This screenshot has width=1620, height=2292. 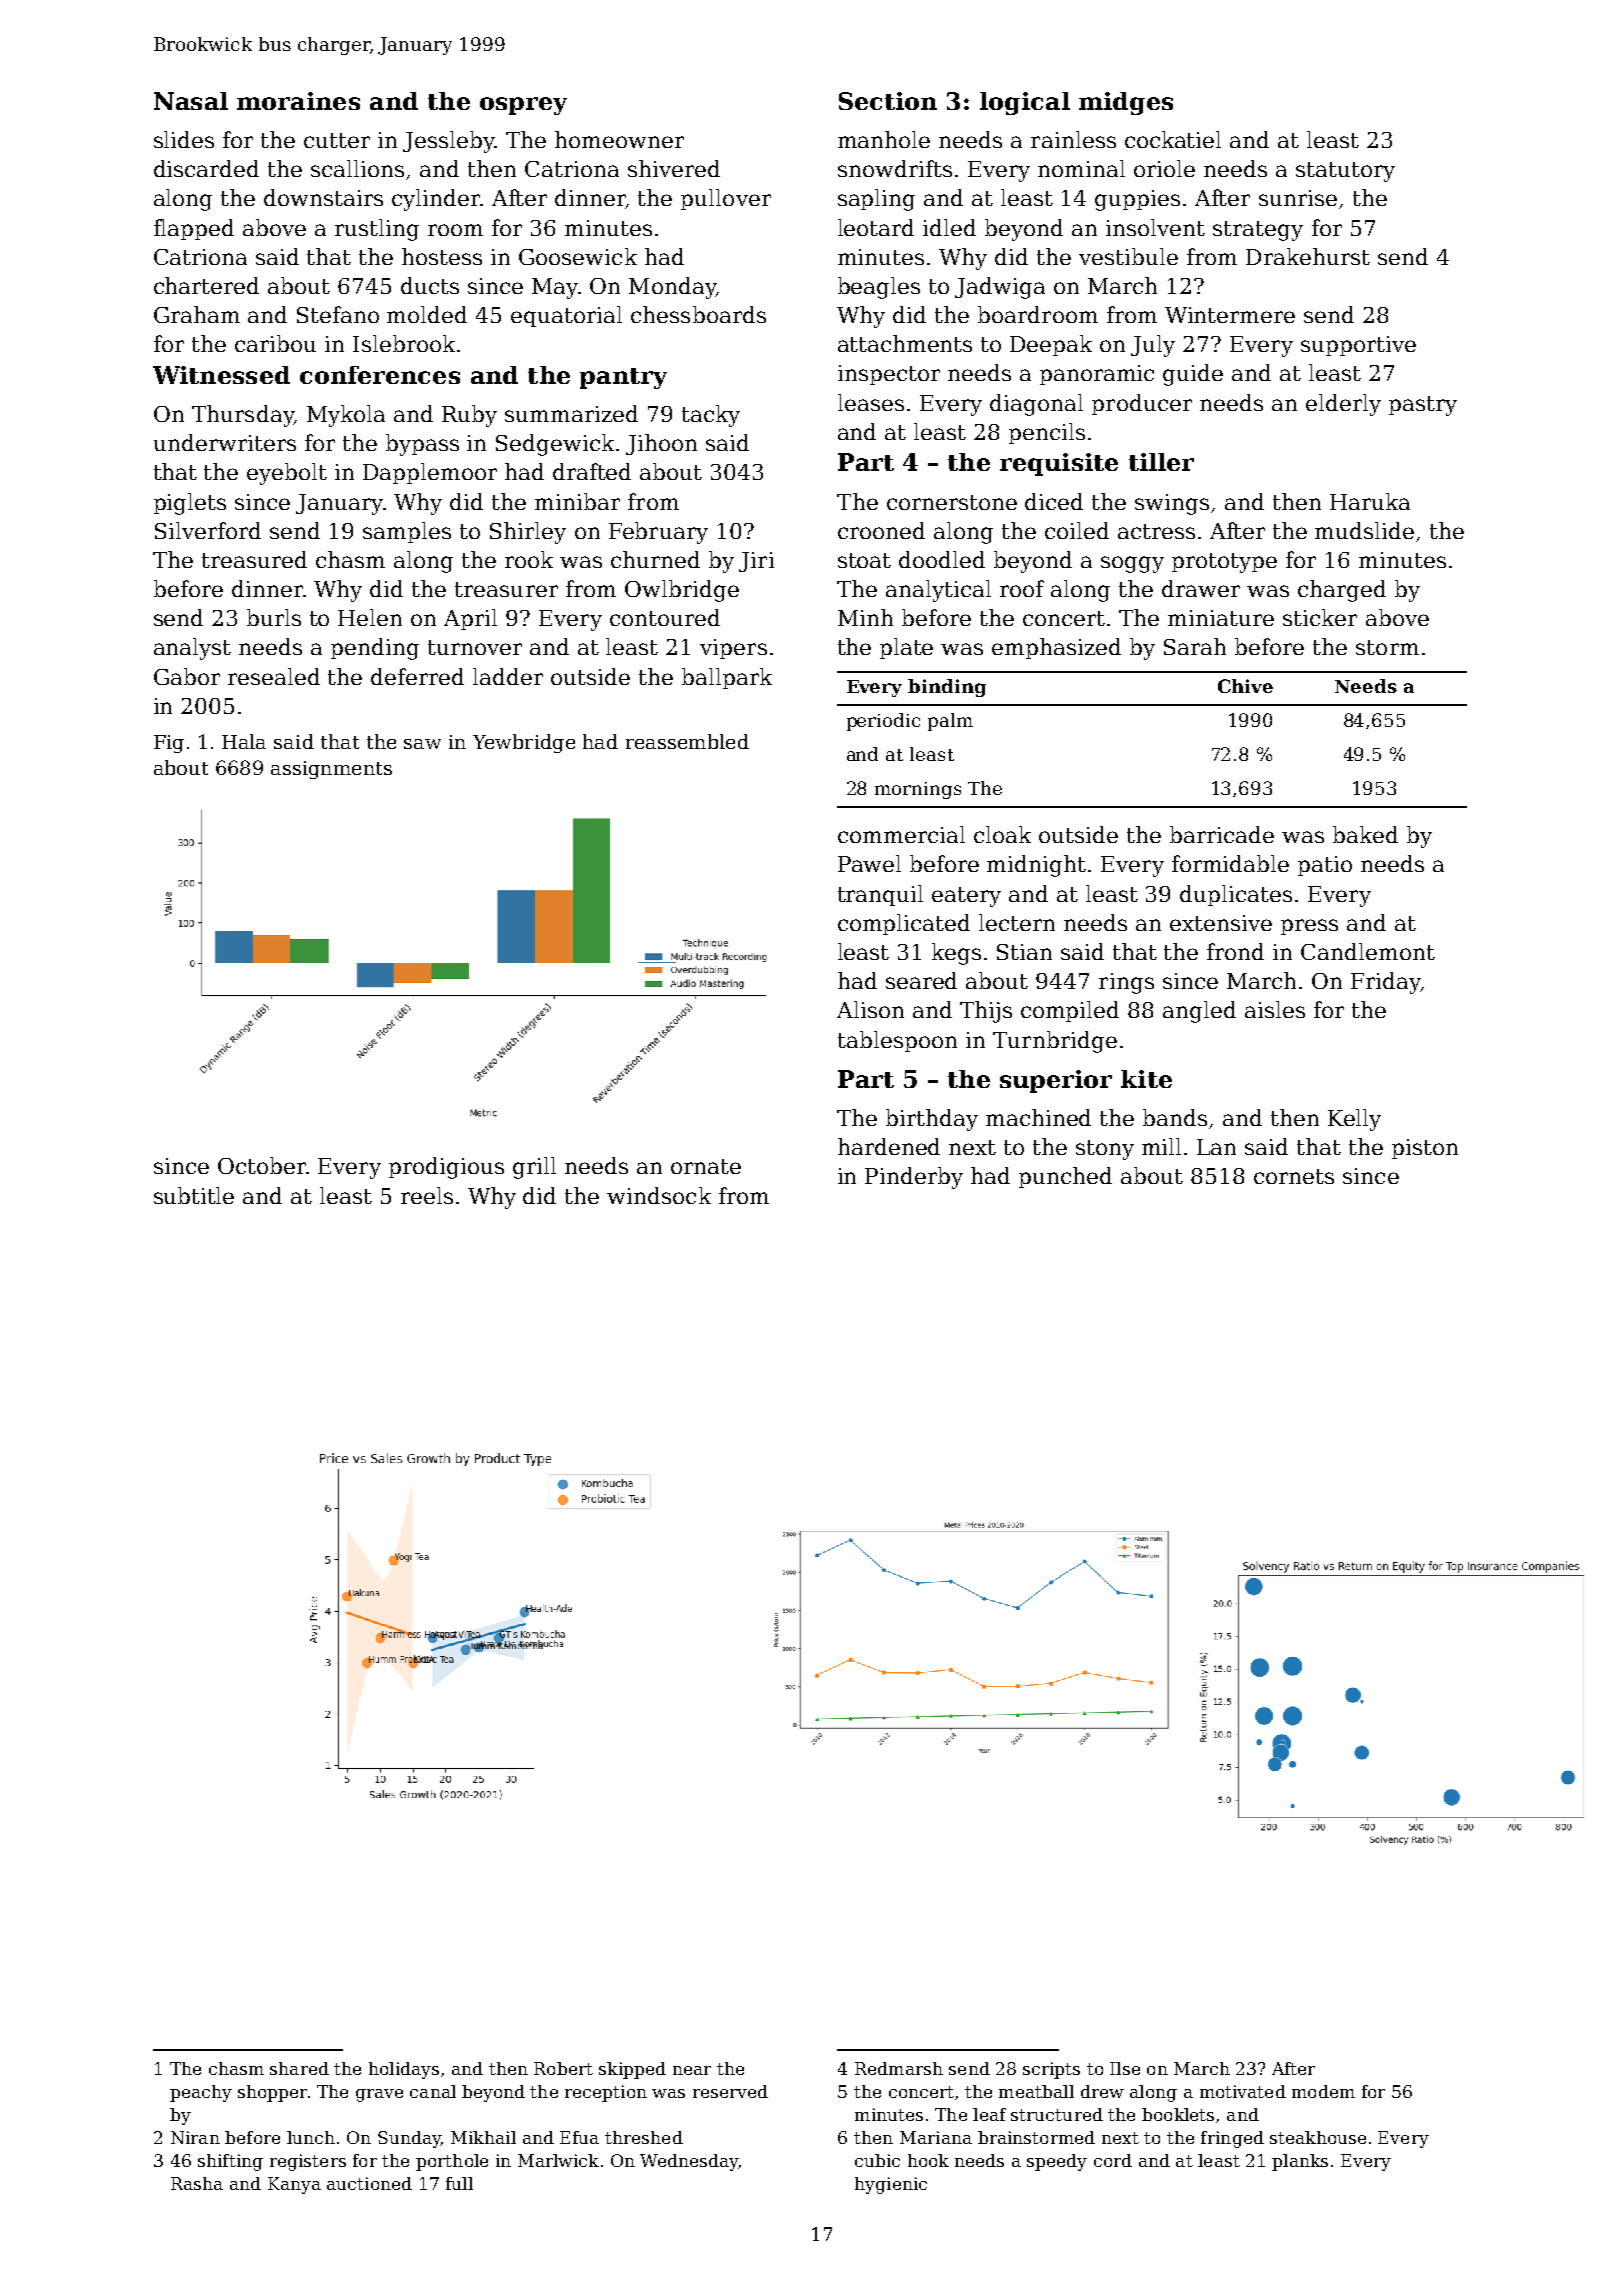 I want to click on modem, so click(x=1323, y=2091).
